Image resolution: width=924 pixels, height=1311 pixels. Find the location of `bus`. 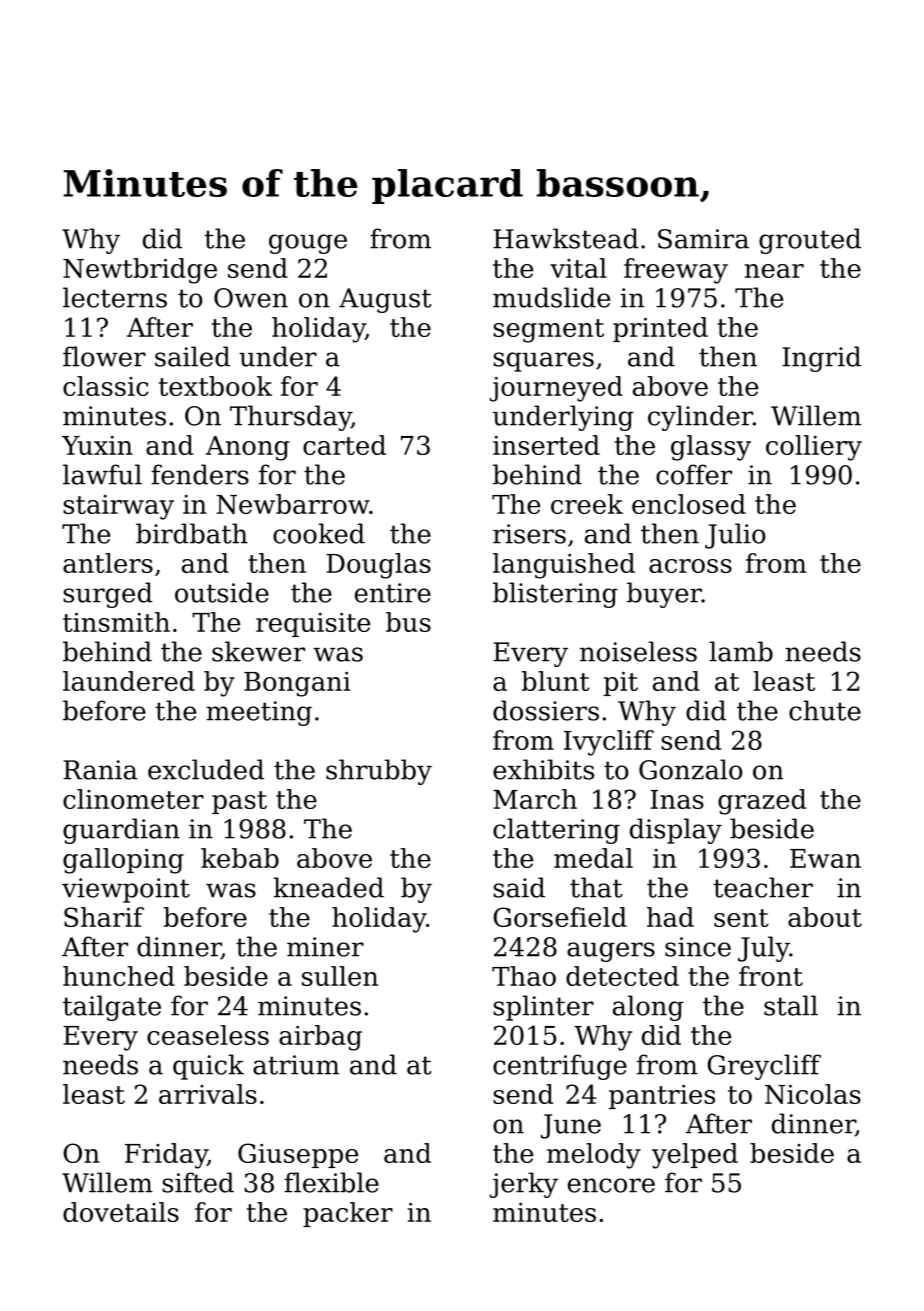

bus is located at coordinates (408, 622).
